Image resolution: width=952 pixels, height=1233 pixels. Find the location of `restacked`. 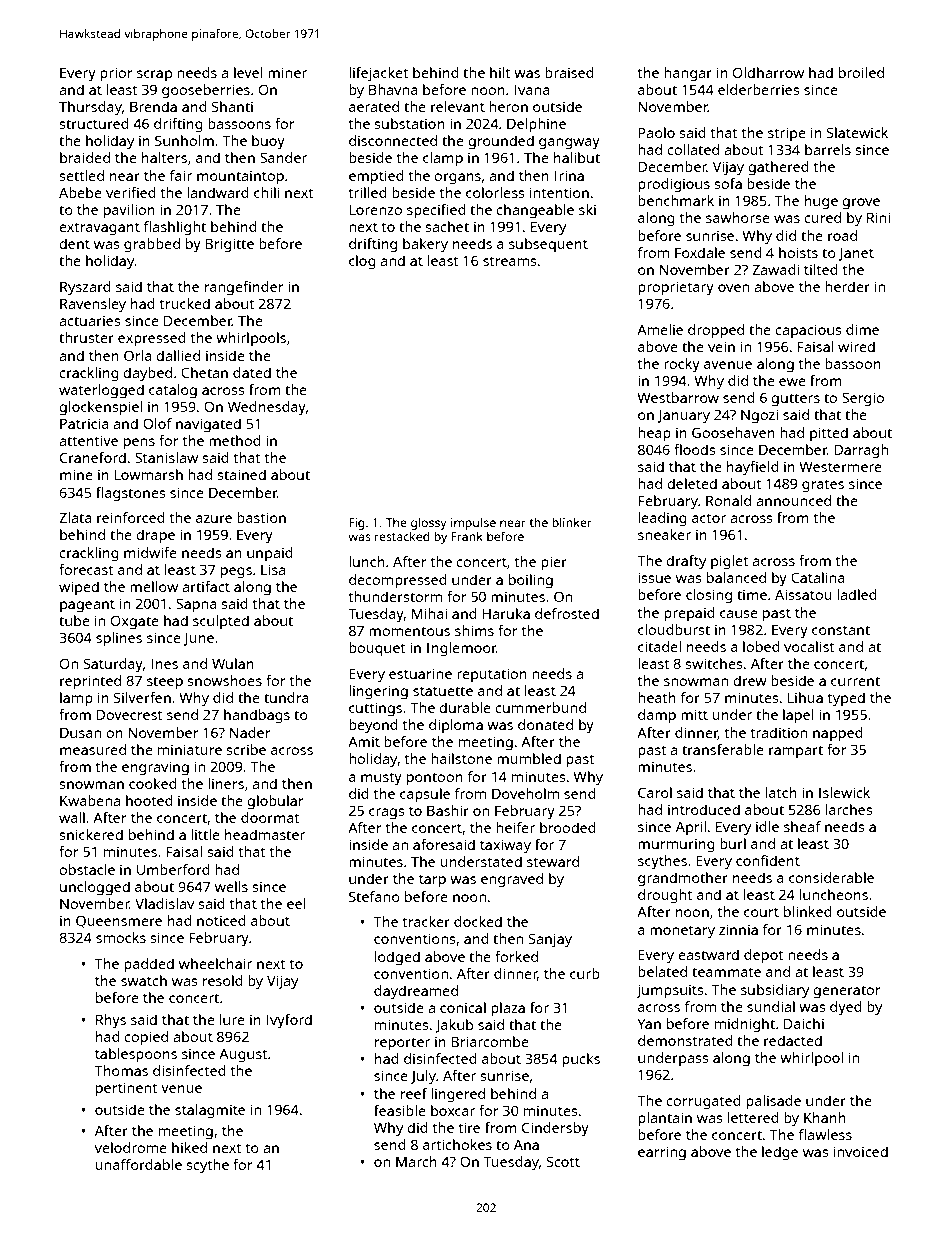

restacked is located at coordinates (402, 536).
